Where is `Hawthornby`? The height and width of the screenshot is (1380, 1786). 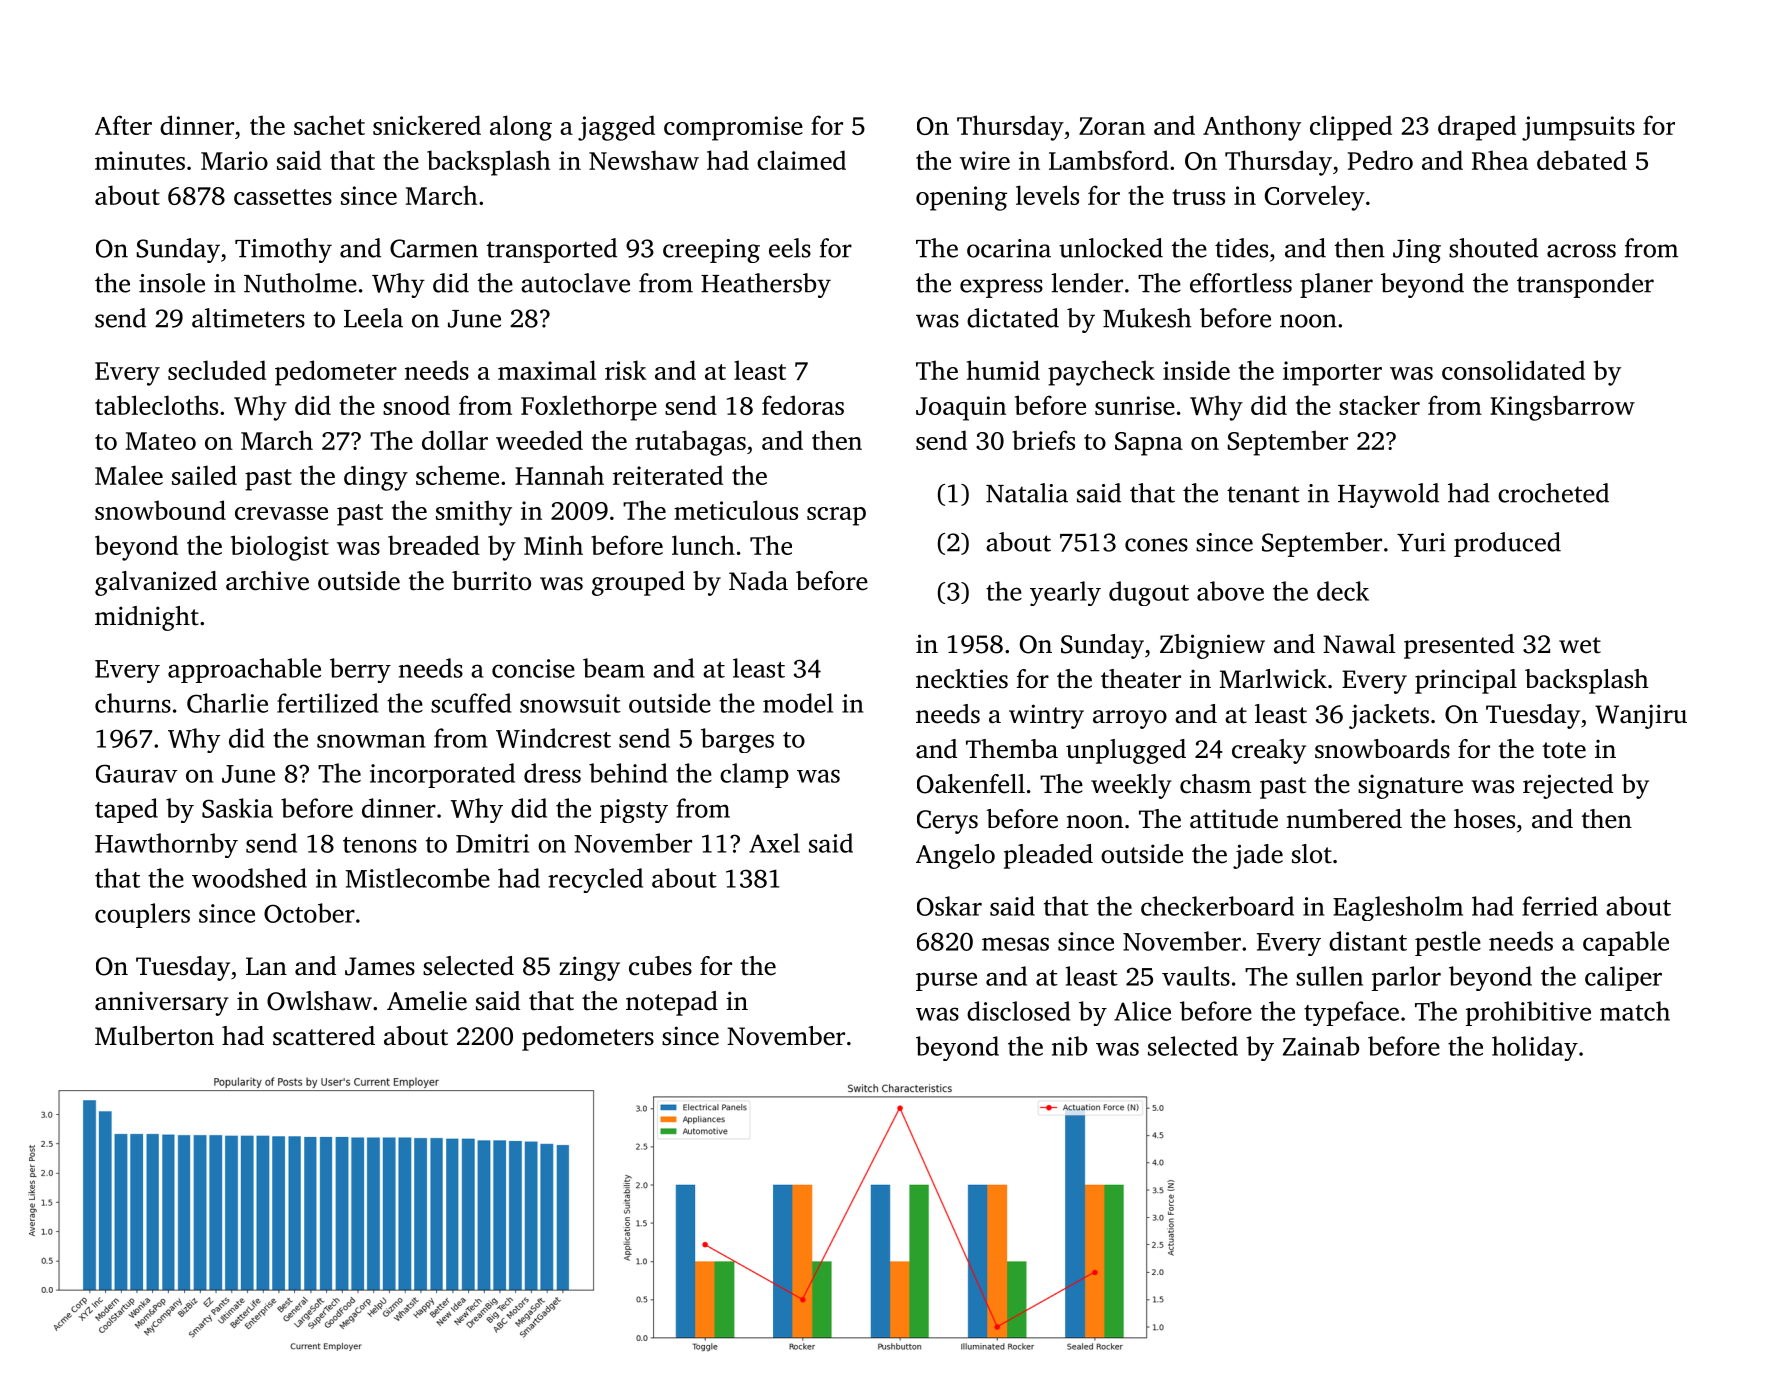 Hawthornby is located at coordinates (166, 845).
